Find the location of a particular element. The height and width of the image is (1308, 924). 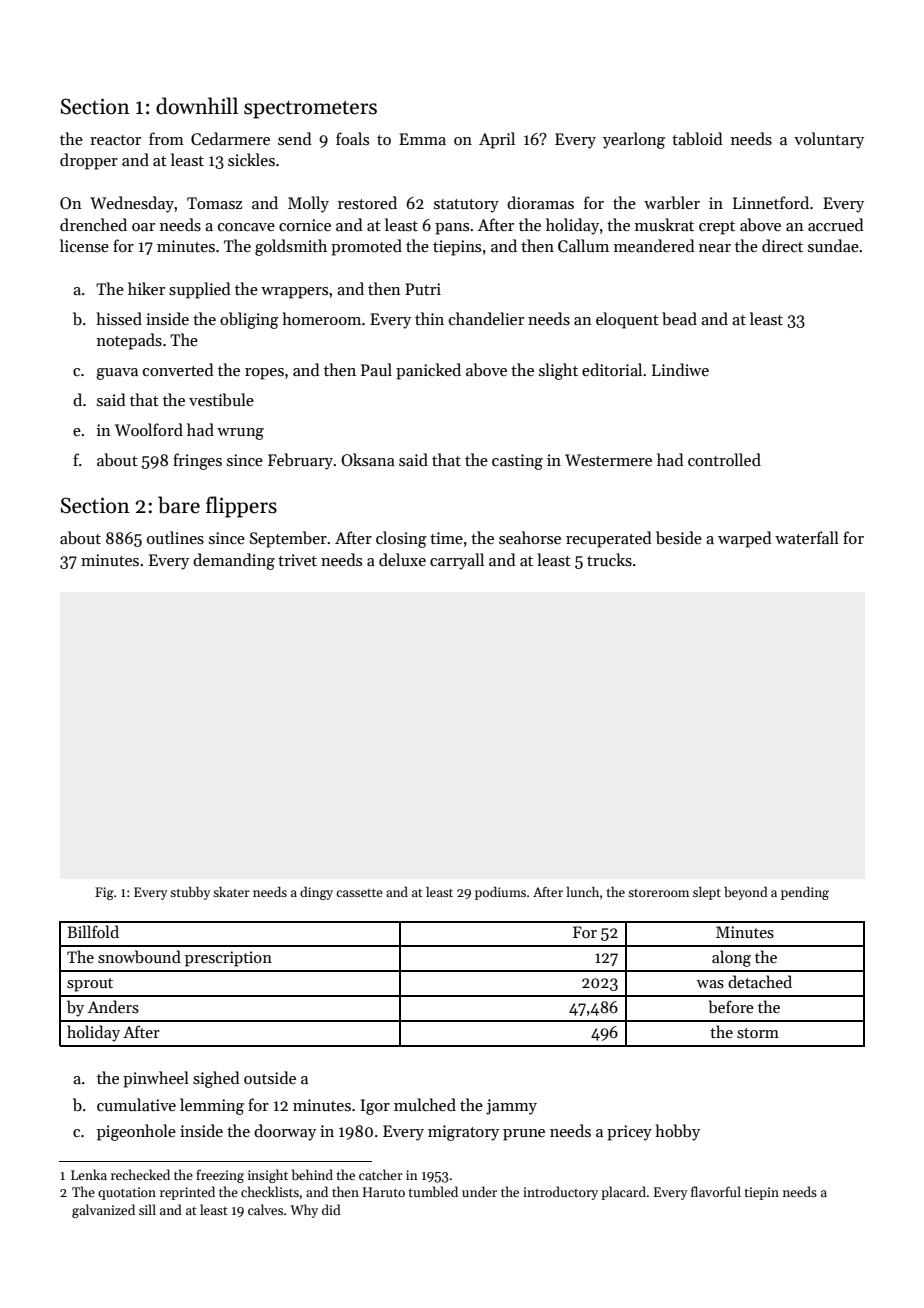

bare is located at coordinates (179, 505).
